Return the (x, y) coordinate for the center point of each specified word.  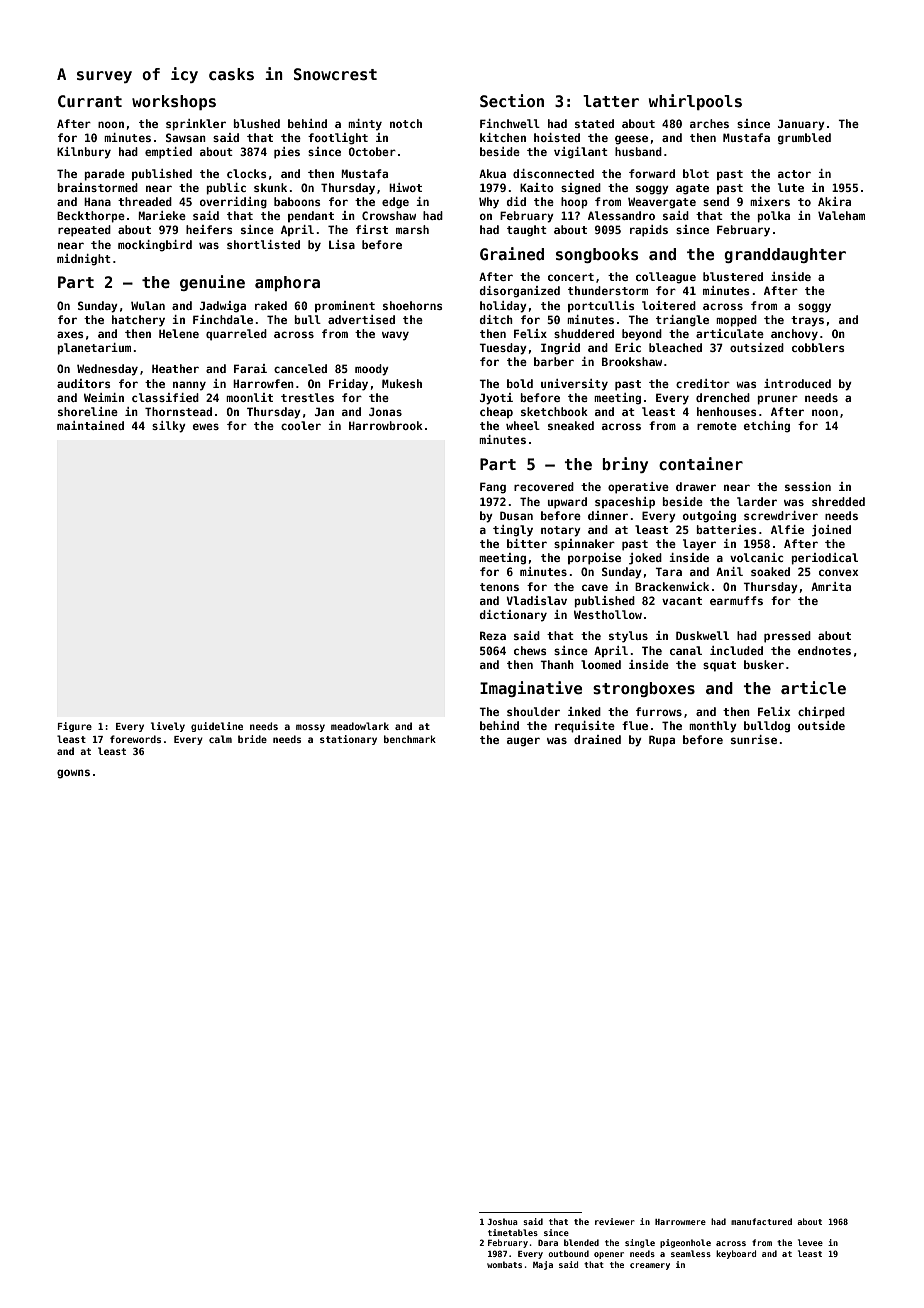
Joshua (503, 1221)
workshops (174, 102)
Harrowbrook (386, 425)
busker (764, 664)
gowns (73, 774)
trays (807, 321)
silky (169, 427)
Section (512, 100)
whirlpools (695, 102)
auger (523, 742)
